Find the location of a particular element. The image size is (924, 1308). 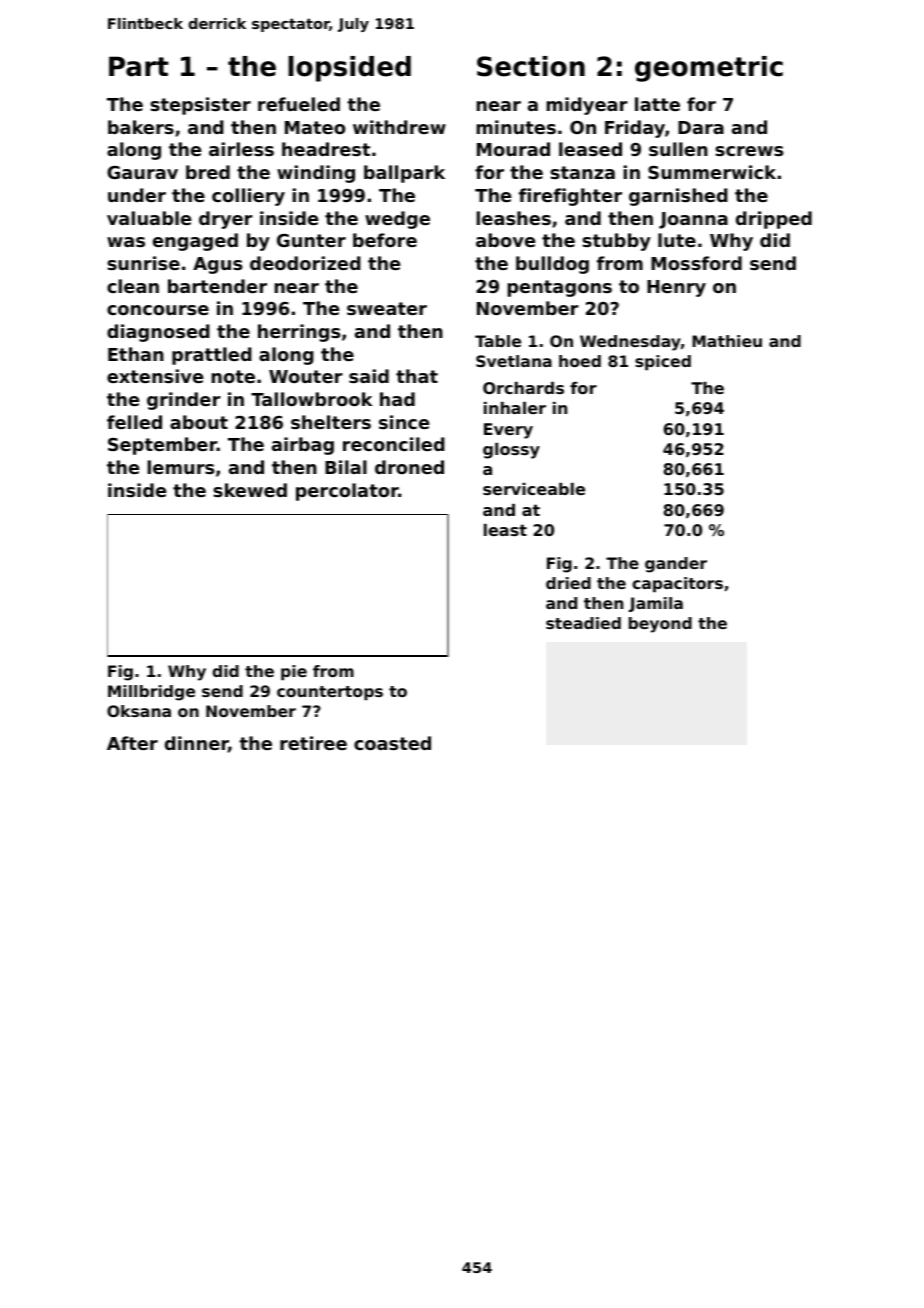

Every is located at coordinates (508, 431).
